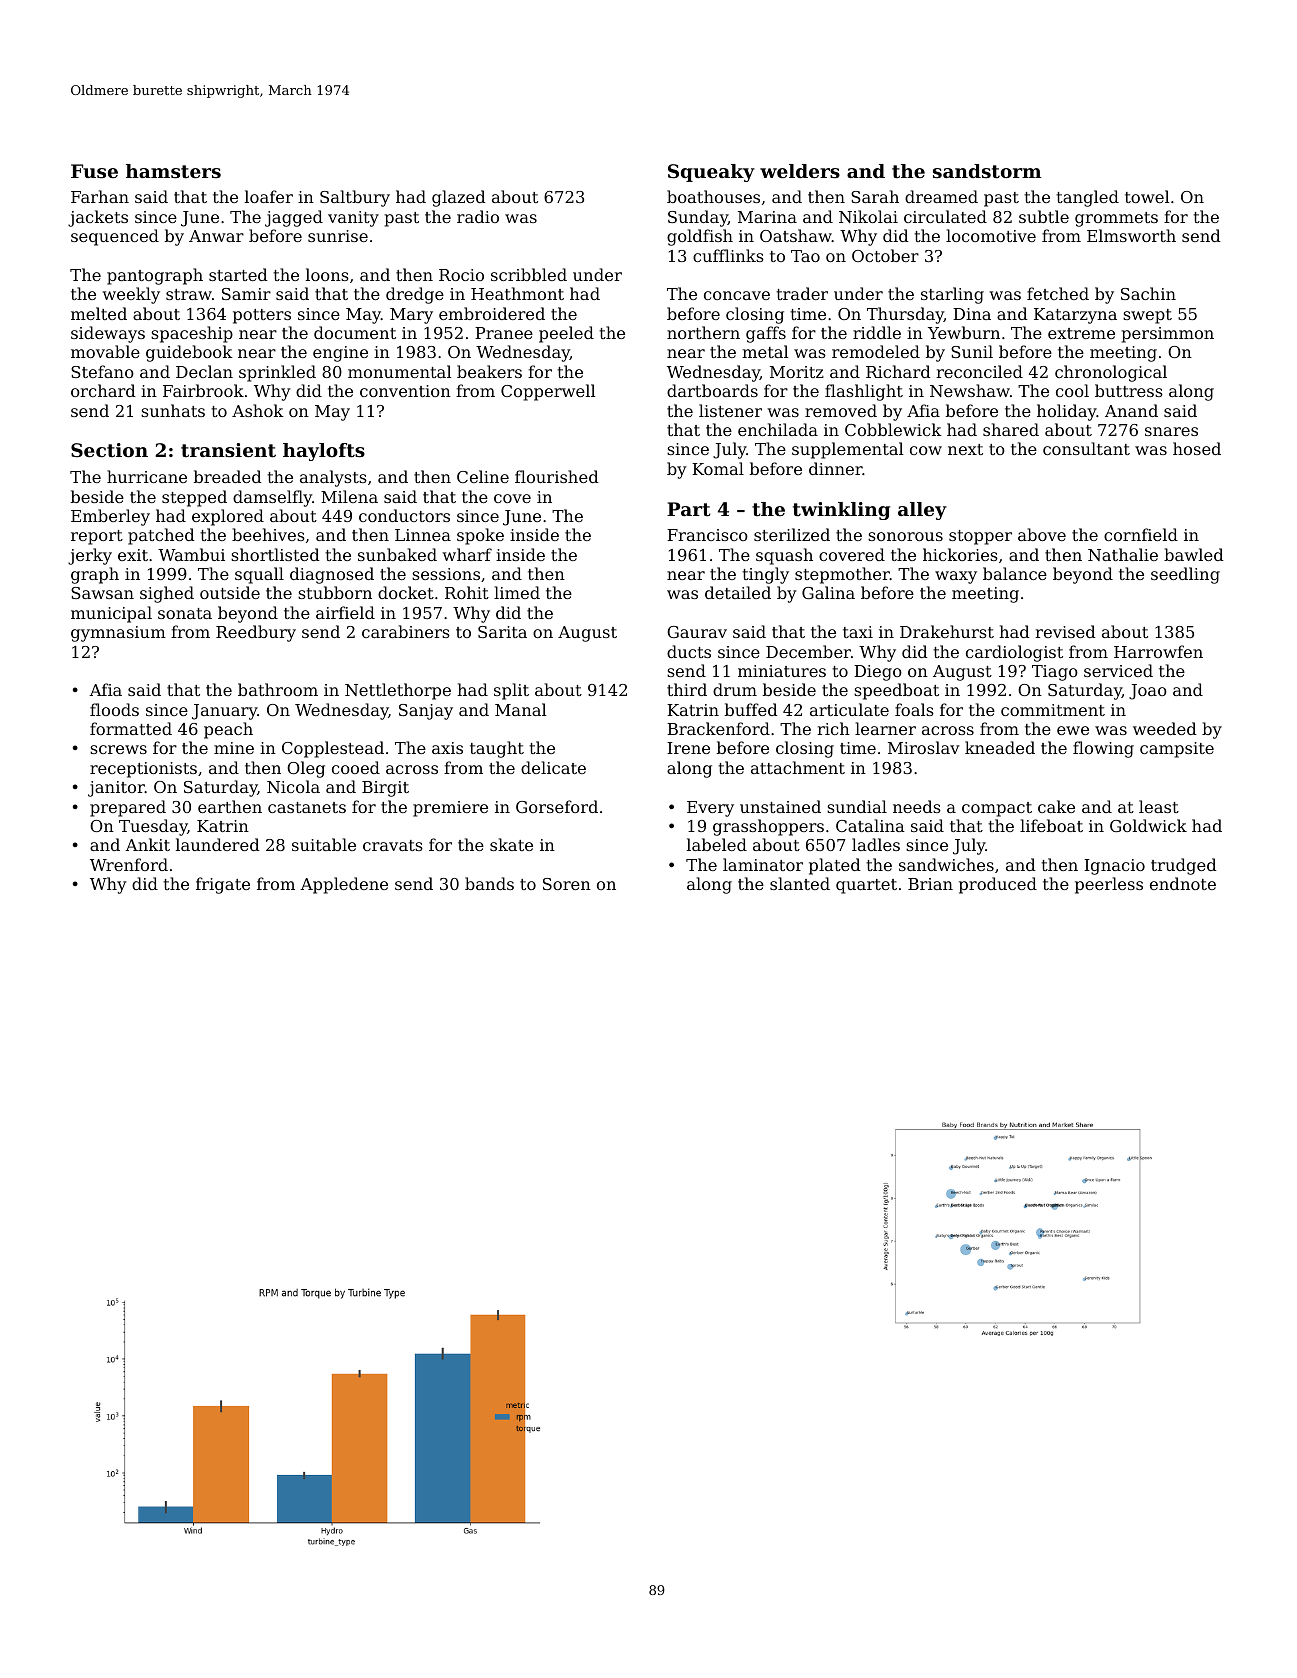  Describe the element at coordinates (118, 749) in the document. I see `screws` at that location.
